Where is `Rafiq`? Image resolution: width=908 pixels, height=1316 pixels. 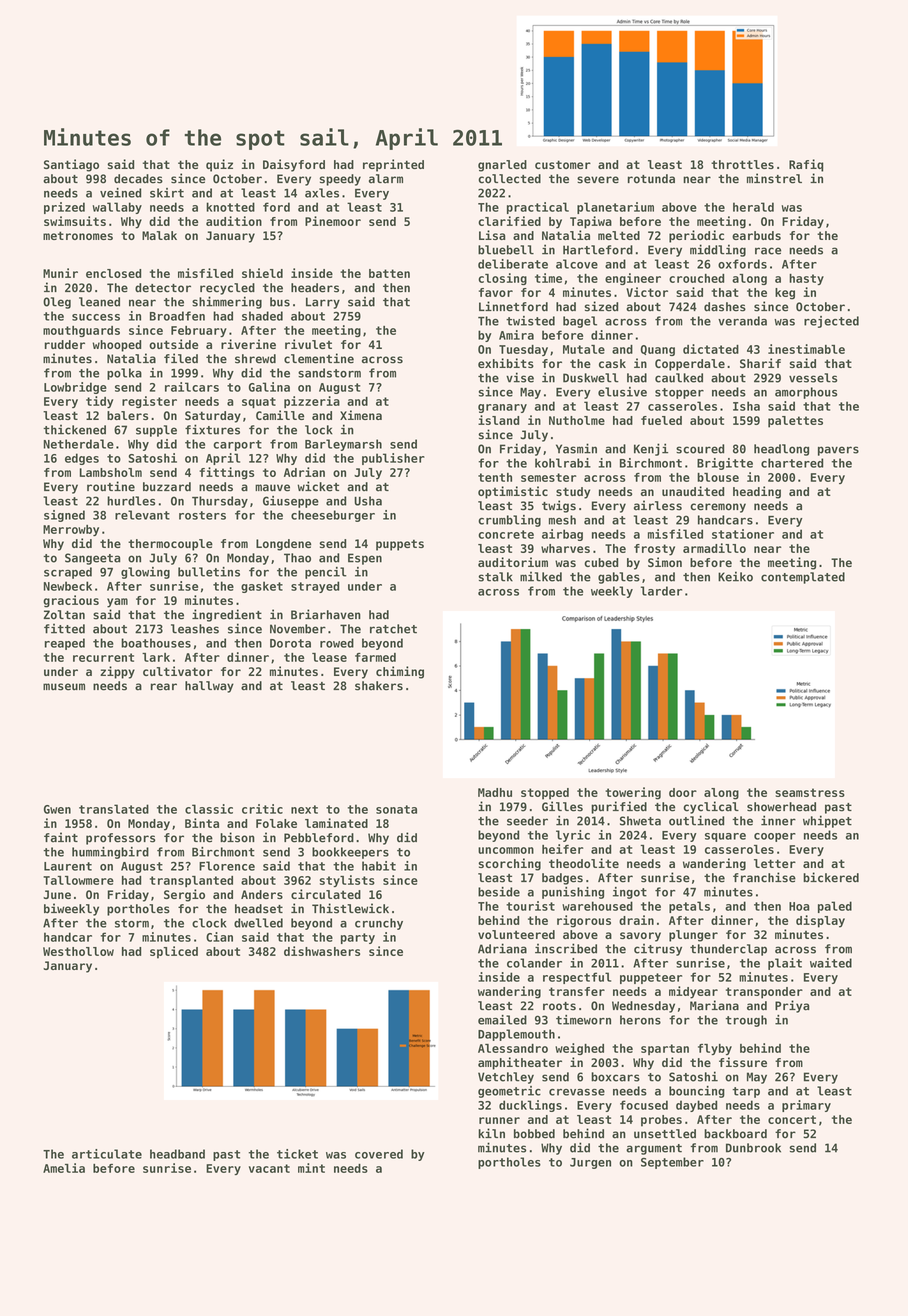
Rafiq is located at coordinates (806, 165).
